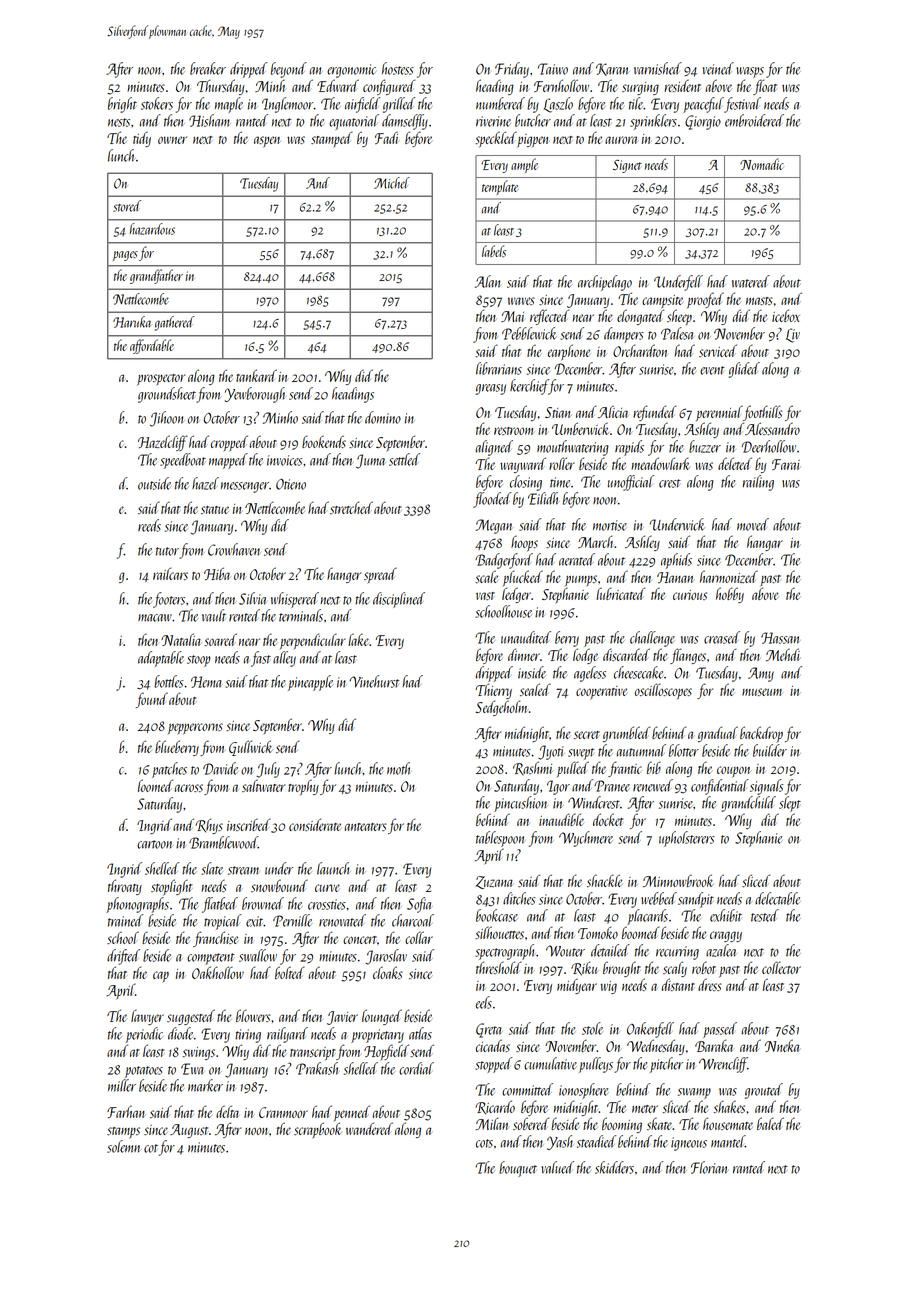 The width and height of the page is (908, 1316). I want to click on inside, so click(532, 672).
